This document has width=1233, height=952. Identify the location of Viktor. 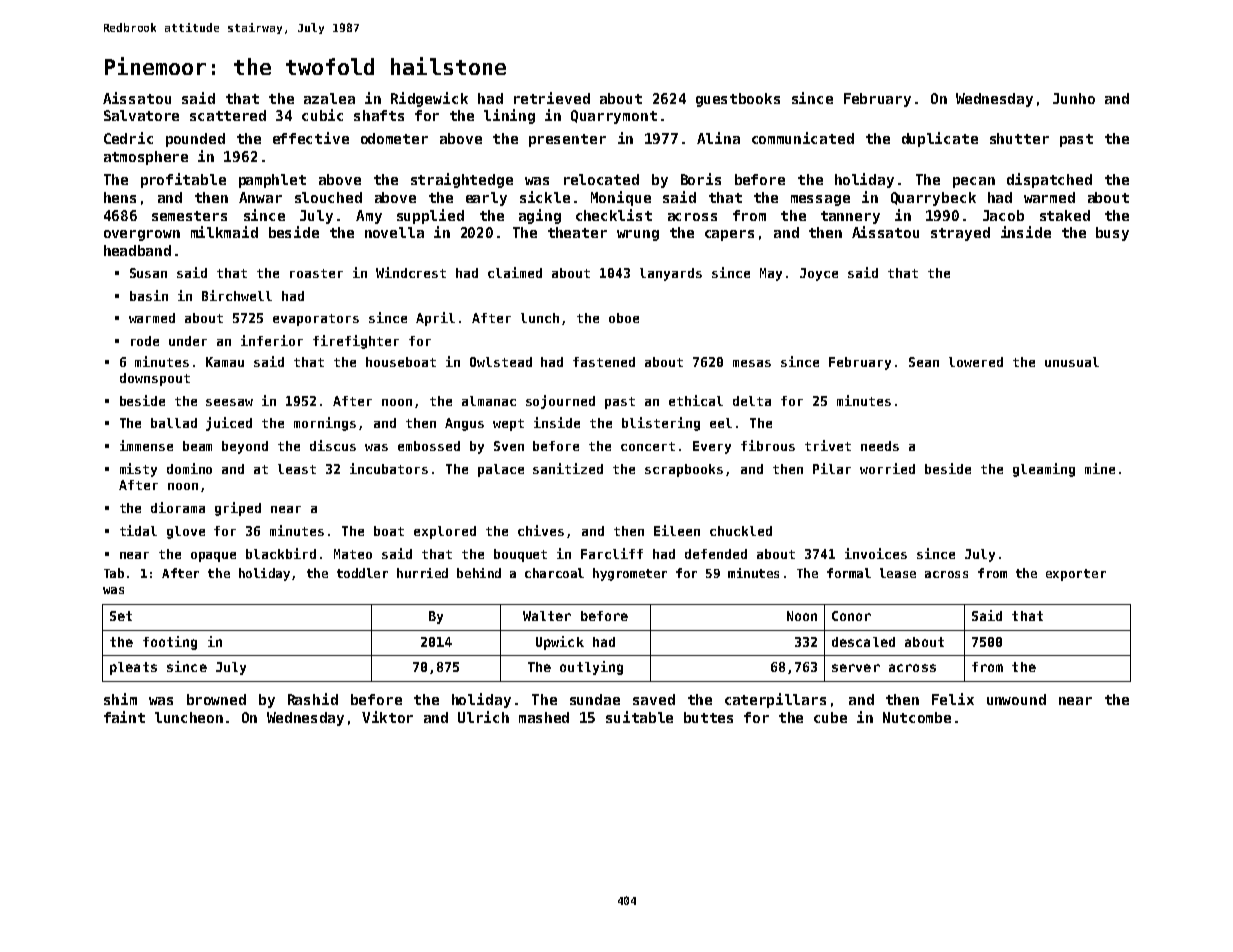
(387, 717).
